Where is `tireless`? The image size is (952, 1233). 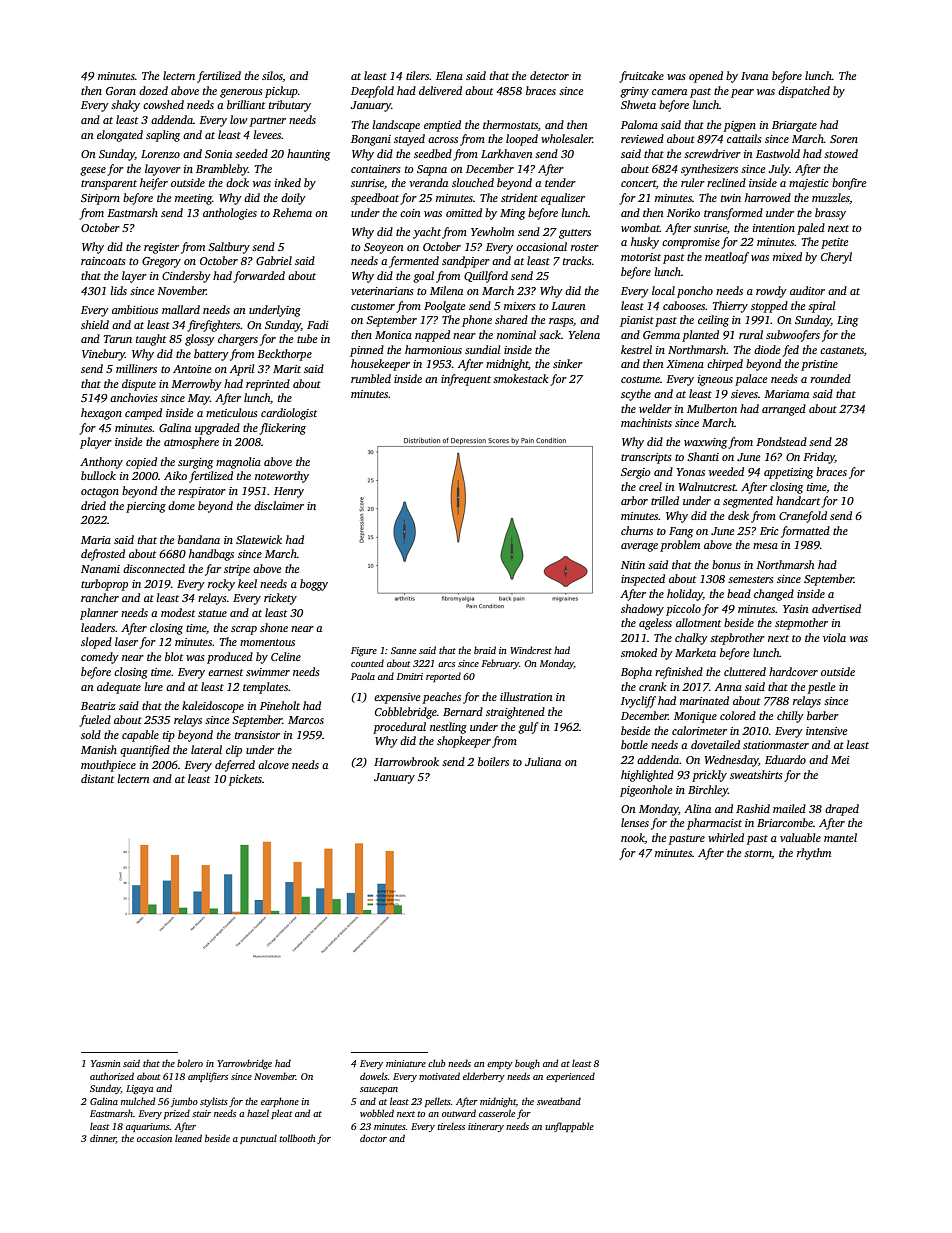 tireless is located at coordinates (451, 1126).
